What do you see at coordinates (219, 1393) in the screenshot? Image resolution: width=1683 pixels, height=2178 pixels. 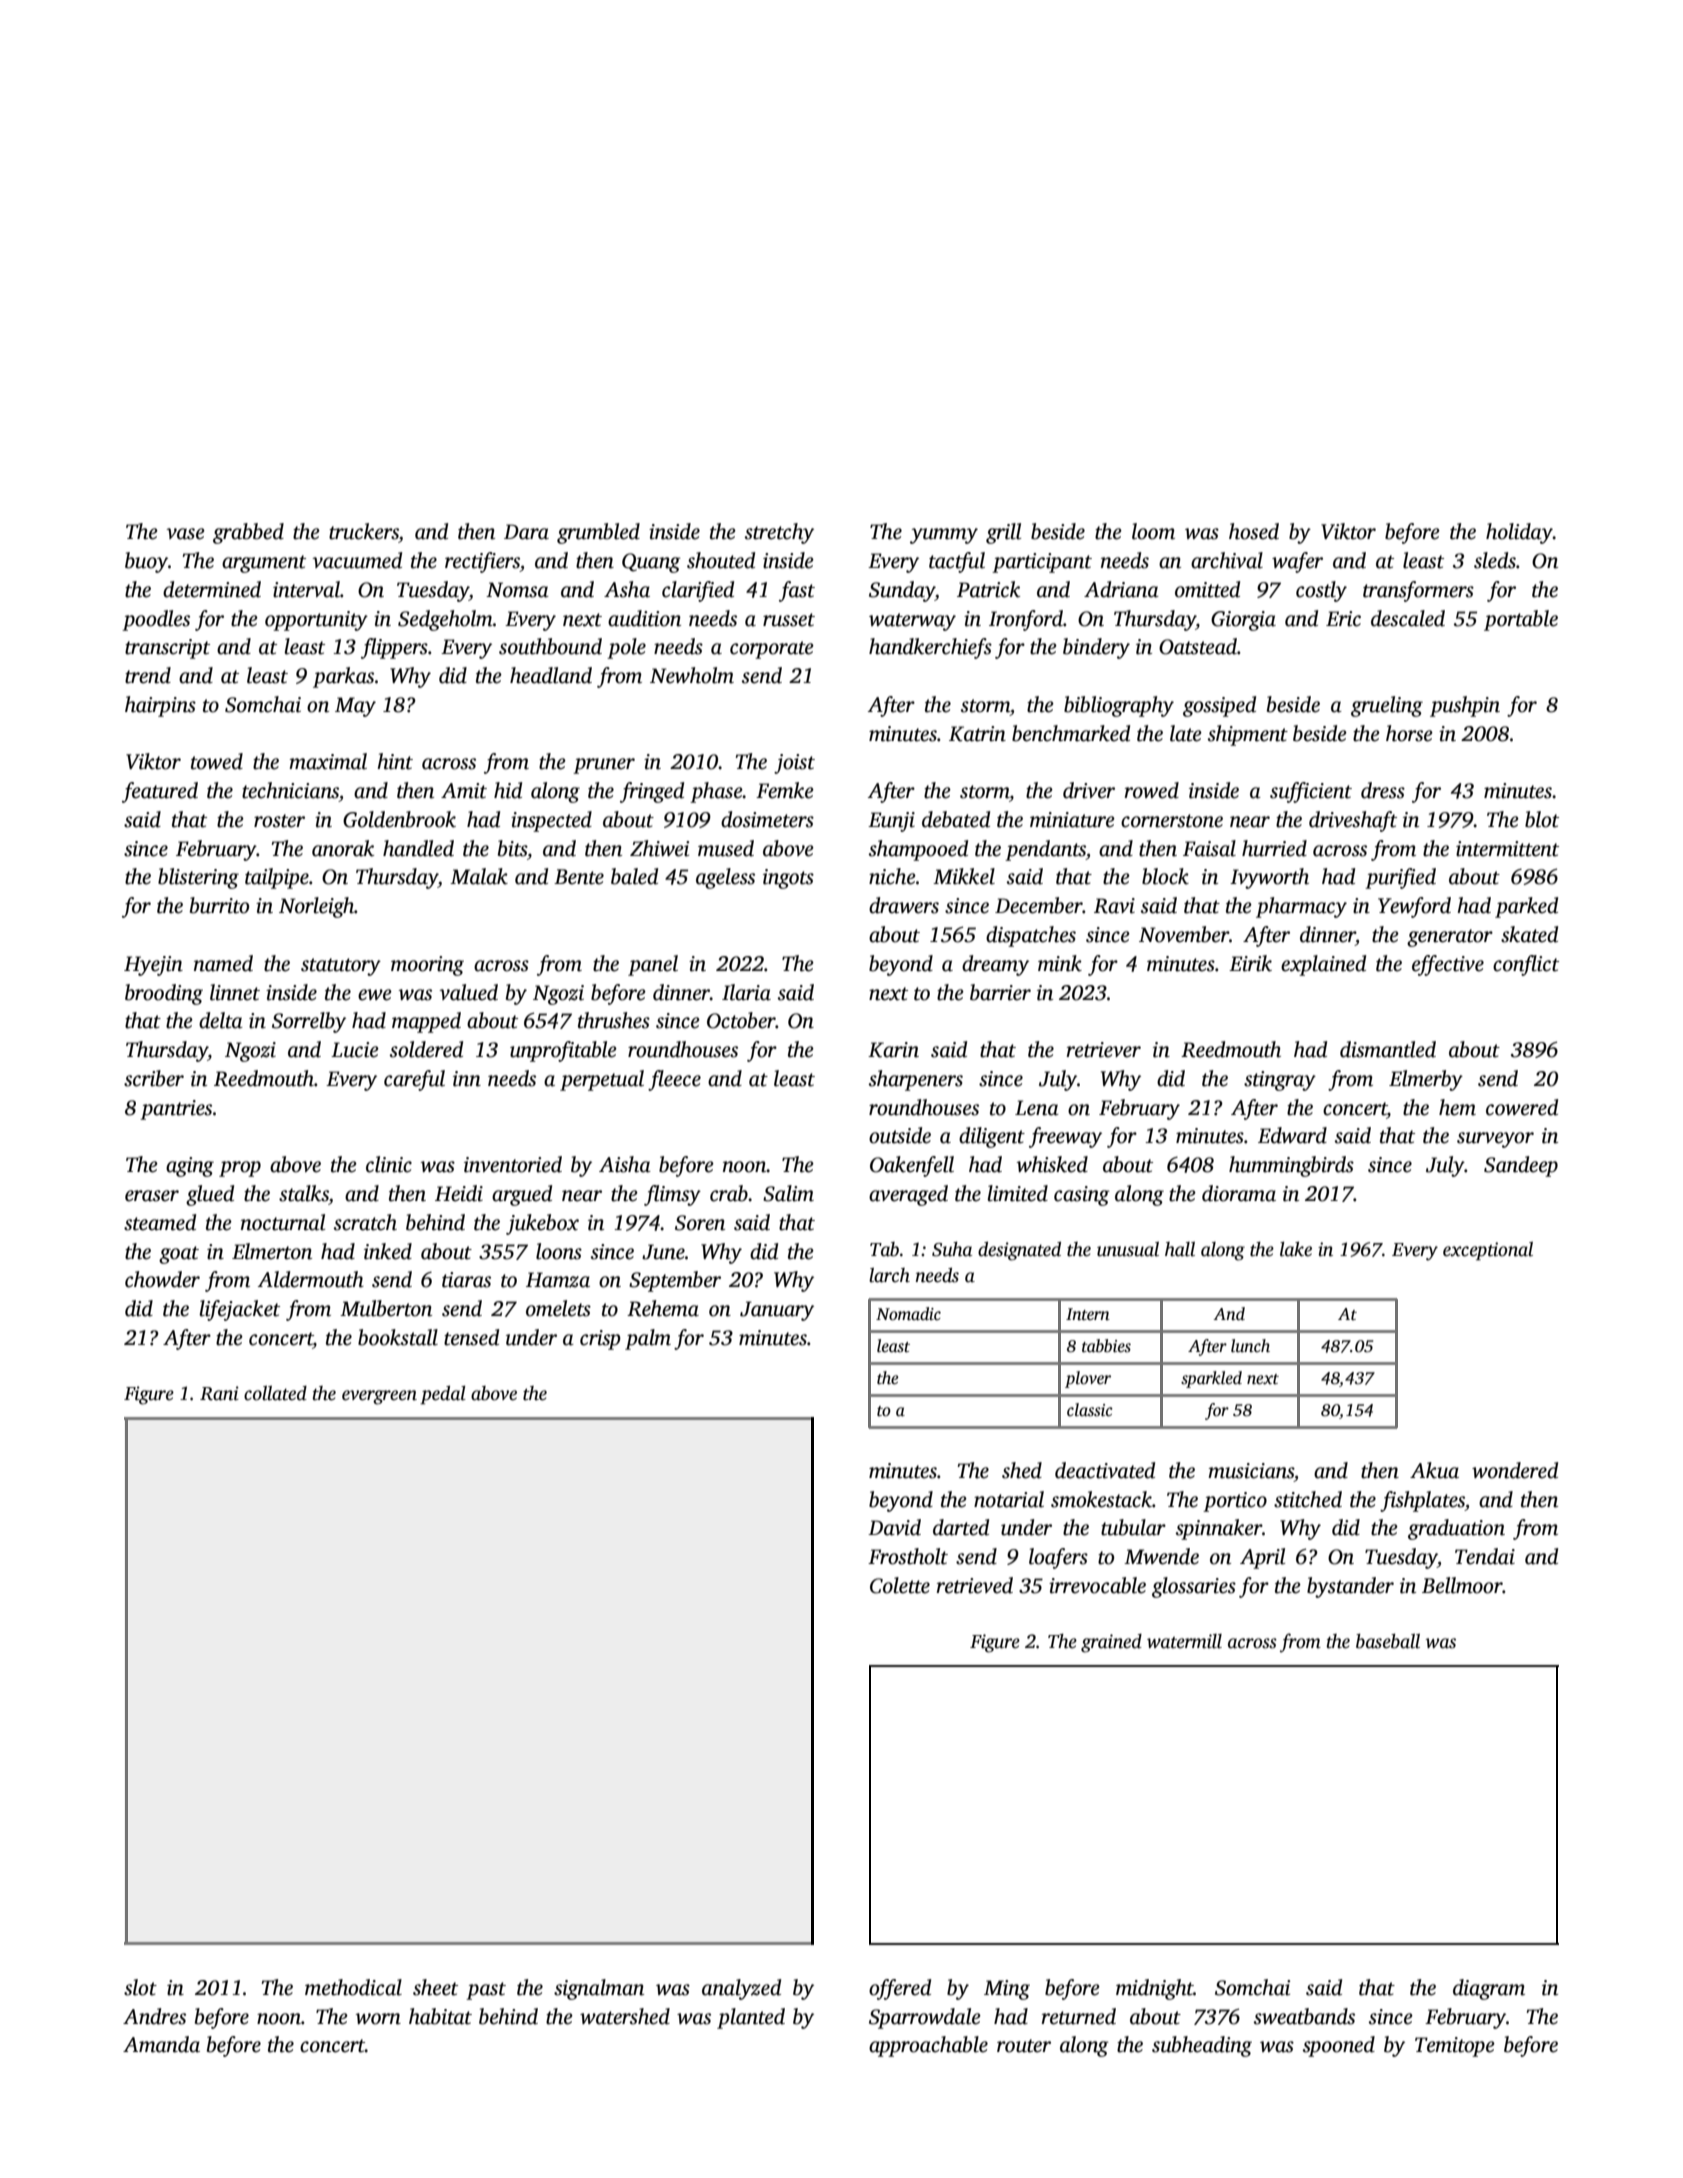 I see `Rani` at bounding box center [219, 1393].
